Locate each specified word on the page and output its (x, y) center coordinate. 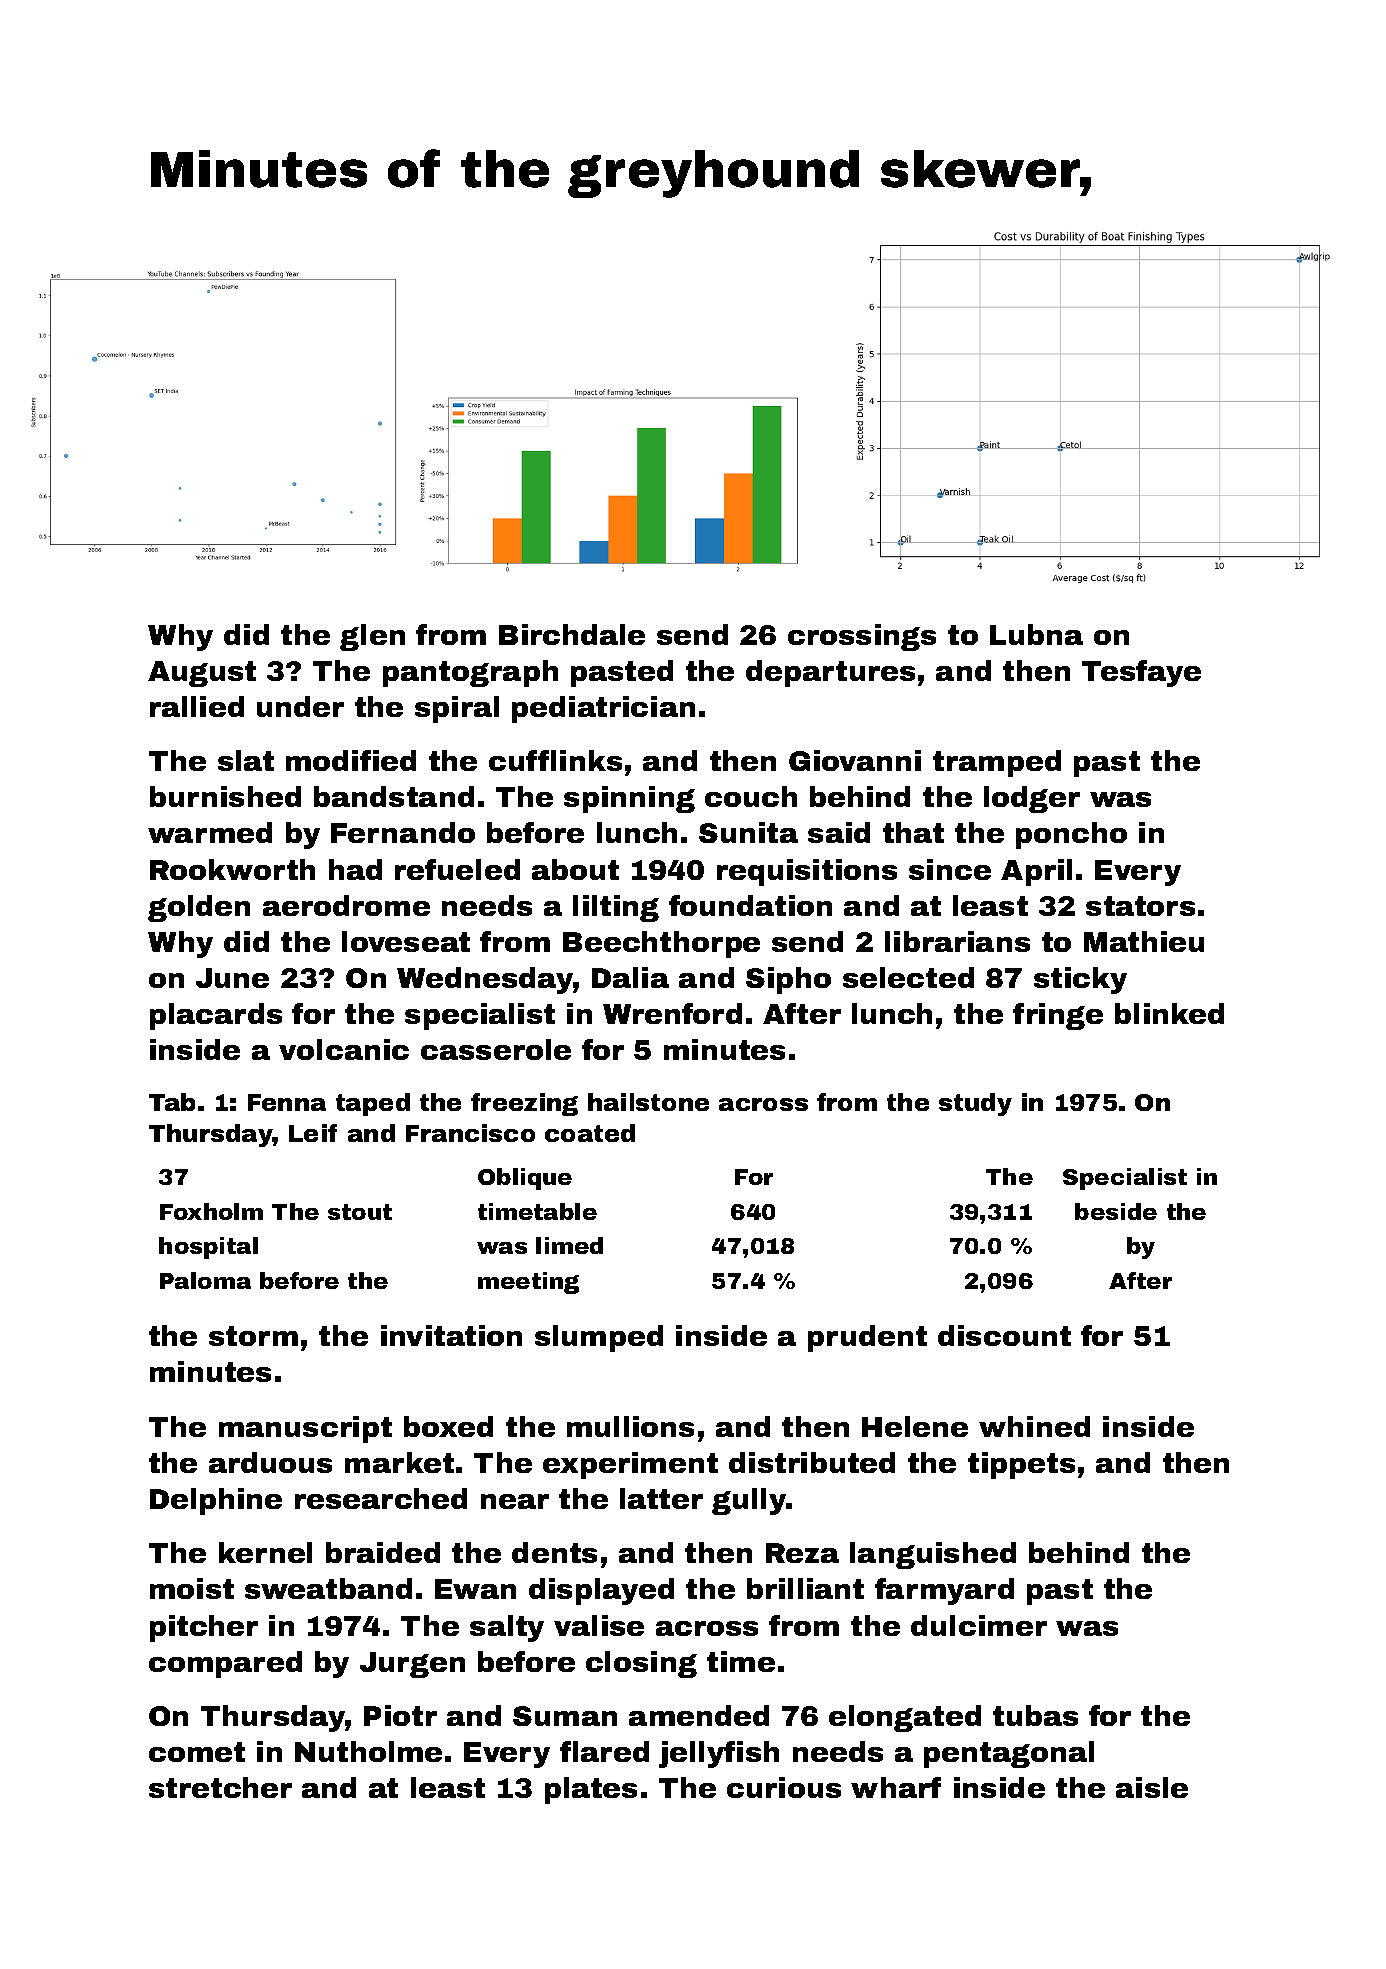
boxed (448, 1426)
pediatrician (603, 709)
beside (1116, 1211)
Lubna (1036, 634)
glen (372, 637)
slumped (599, 1338)
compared (225, 1664)
